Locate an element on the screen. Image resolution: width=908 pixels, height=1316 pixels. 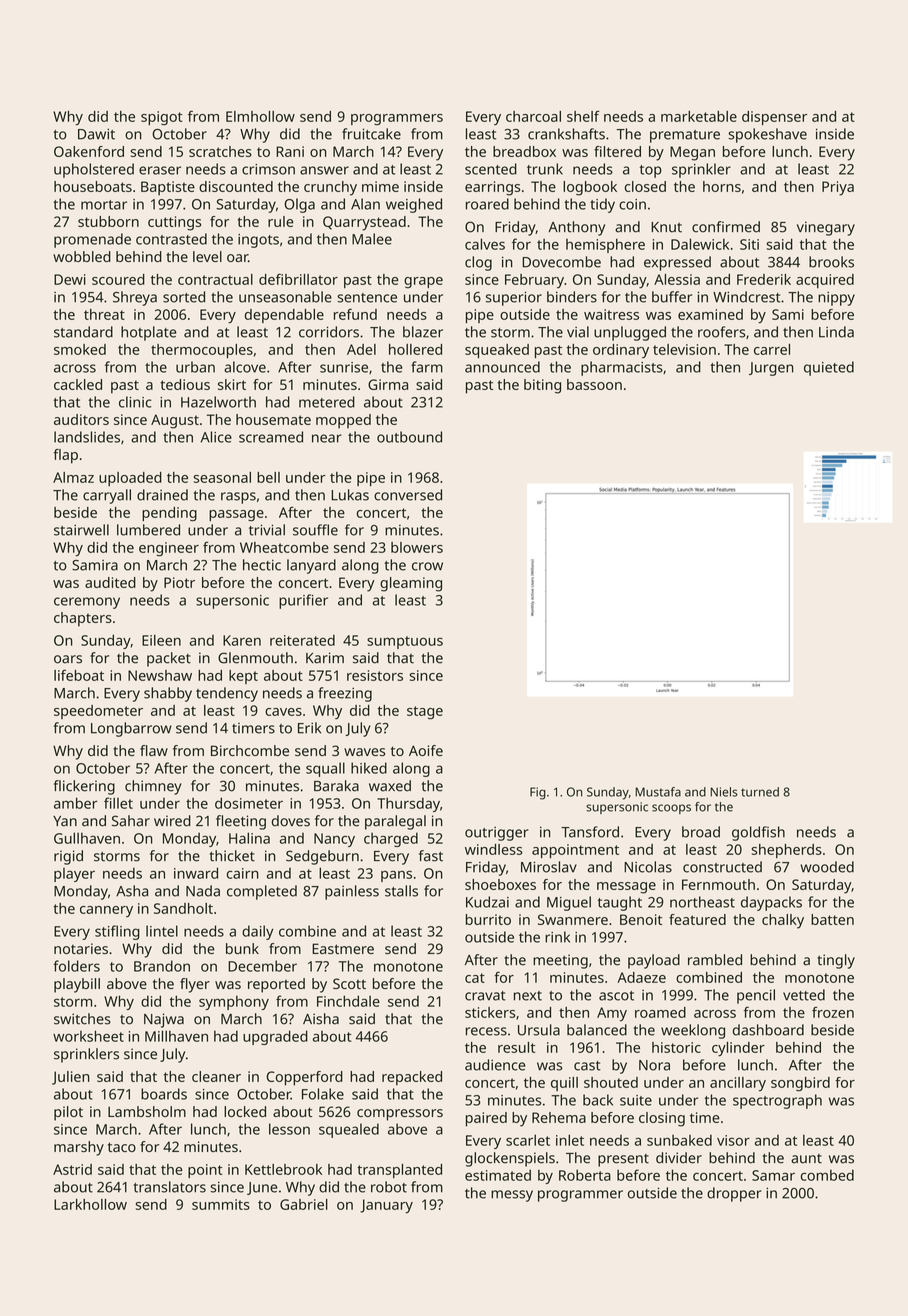
dosimeter is located at coordinates (249, 803).
